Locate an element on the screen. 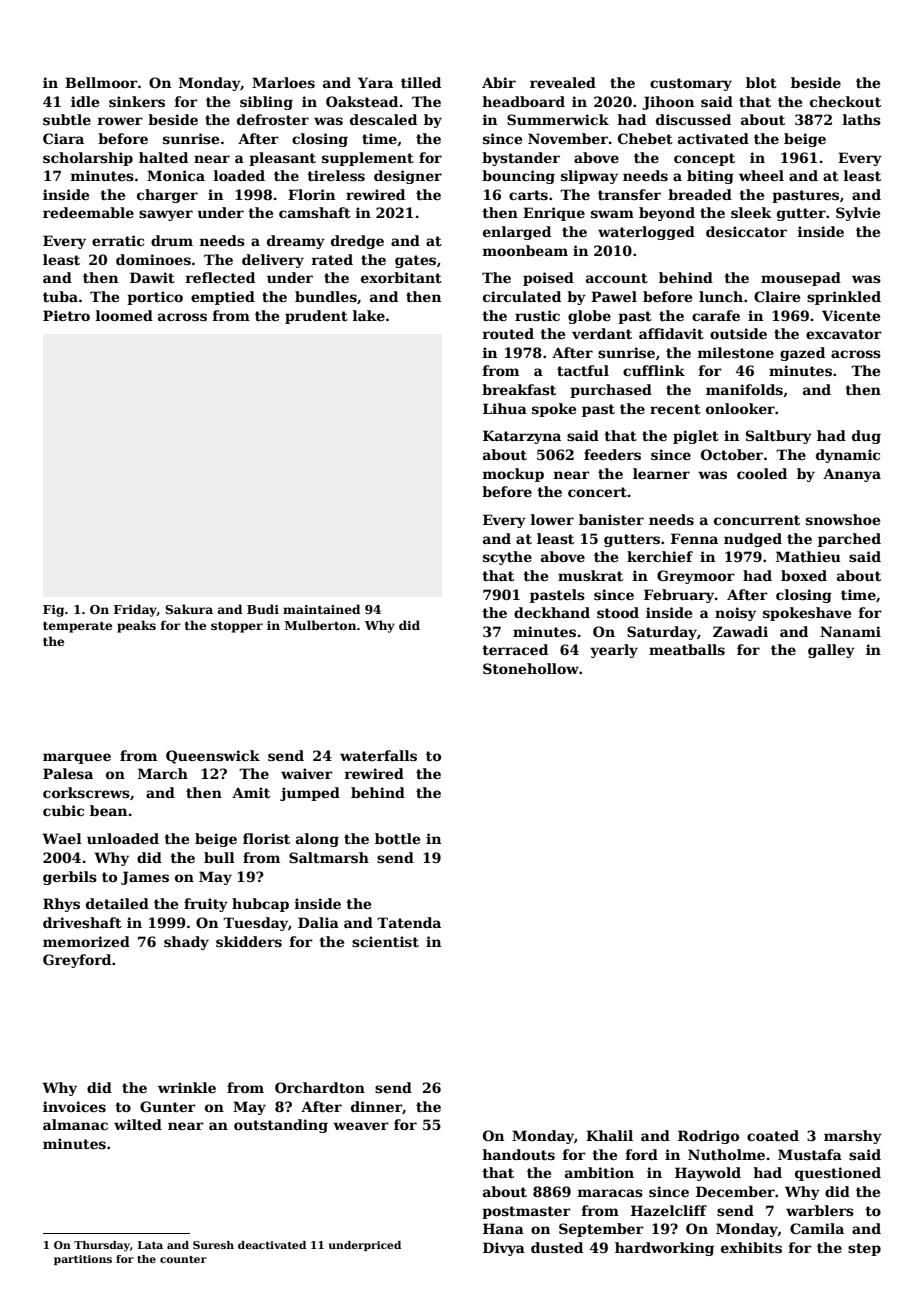 This screenshot has width=924, height=1308. blot is located at coordinates (761, 82).
